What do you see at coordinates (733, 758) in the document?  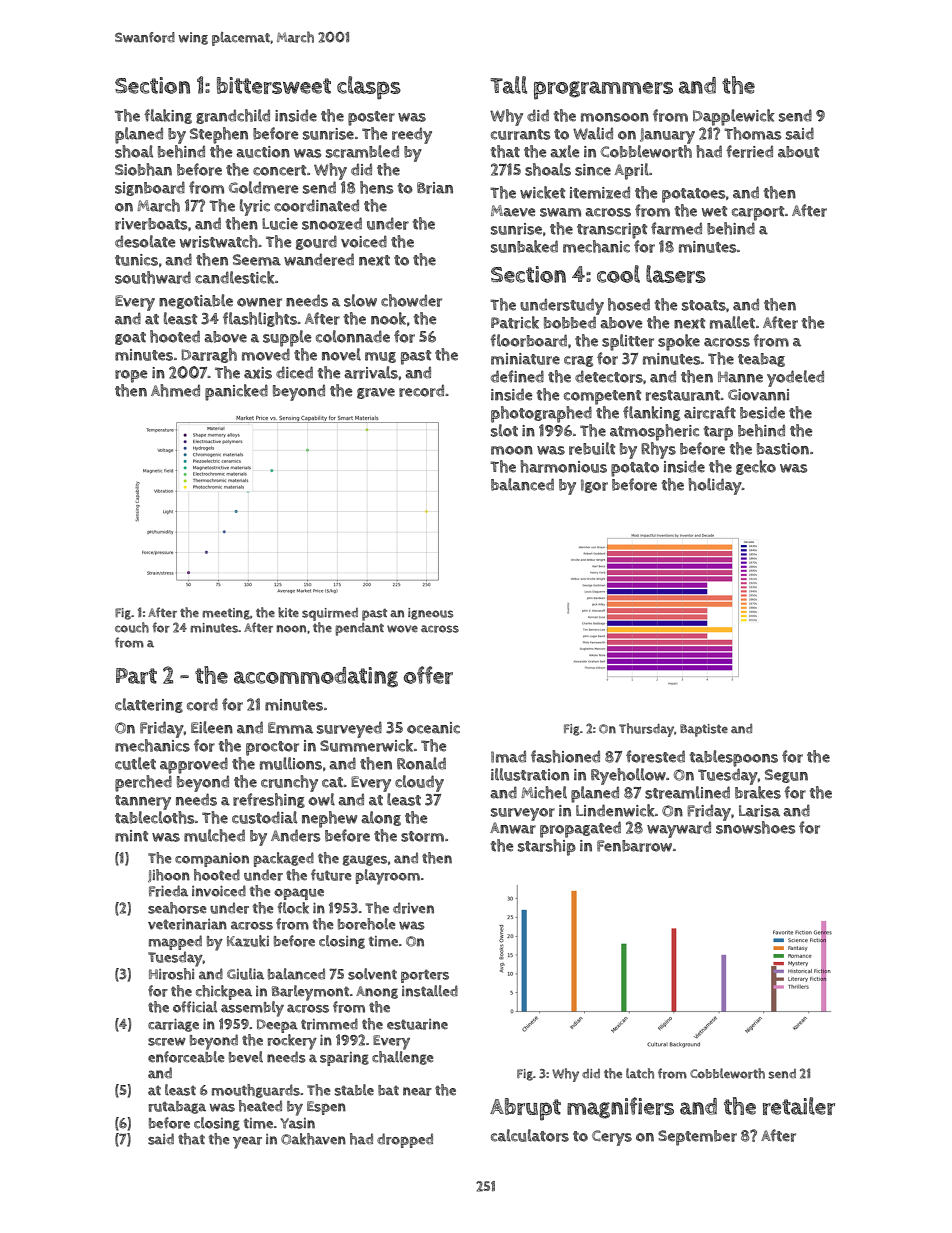 I see `tablespoons` at bounding box center [733, 758].
